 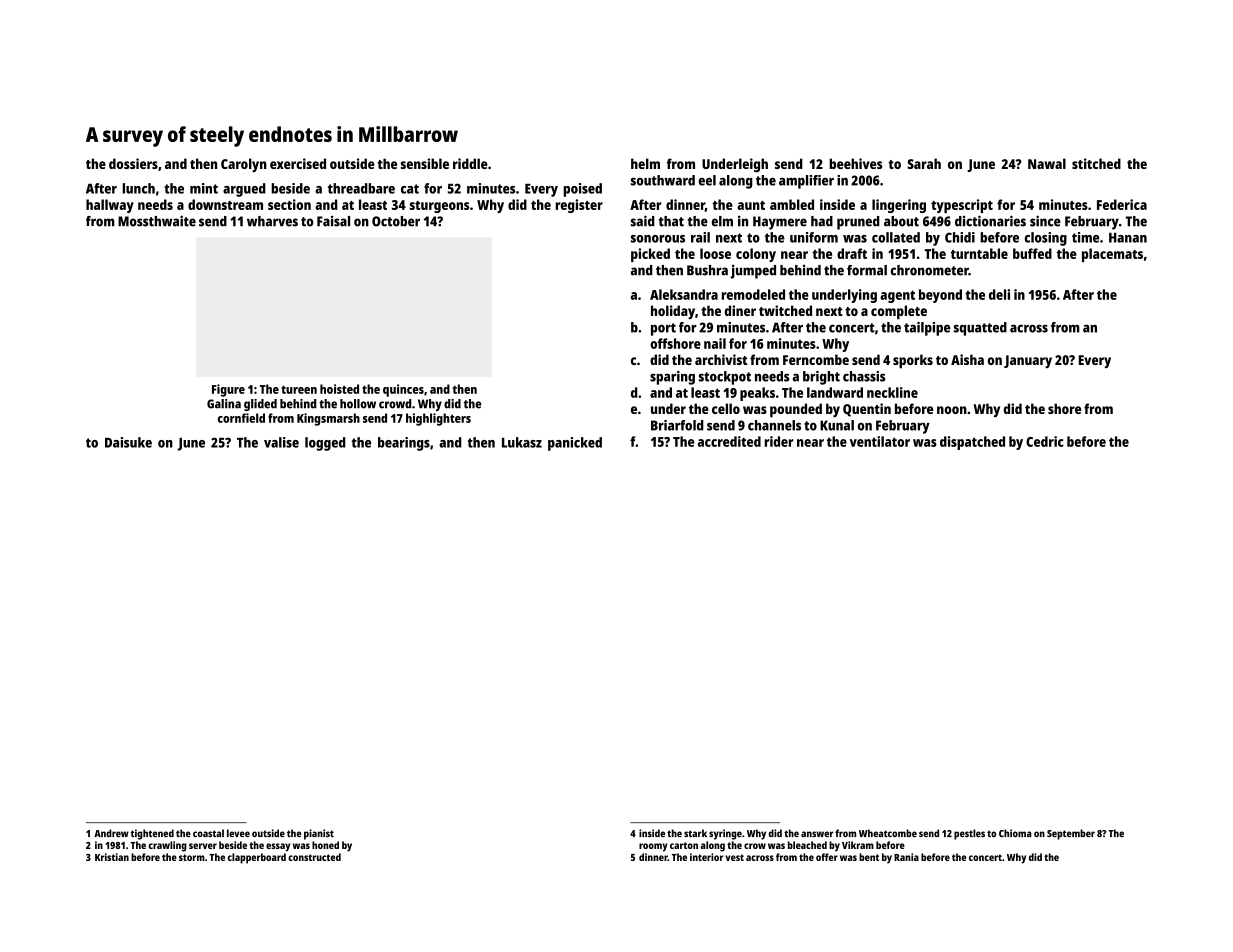 What do you see at coordinates (807, 845) in the screenshot?
I see `bleached` at bounding box center [807, 845].
